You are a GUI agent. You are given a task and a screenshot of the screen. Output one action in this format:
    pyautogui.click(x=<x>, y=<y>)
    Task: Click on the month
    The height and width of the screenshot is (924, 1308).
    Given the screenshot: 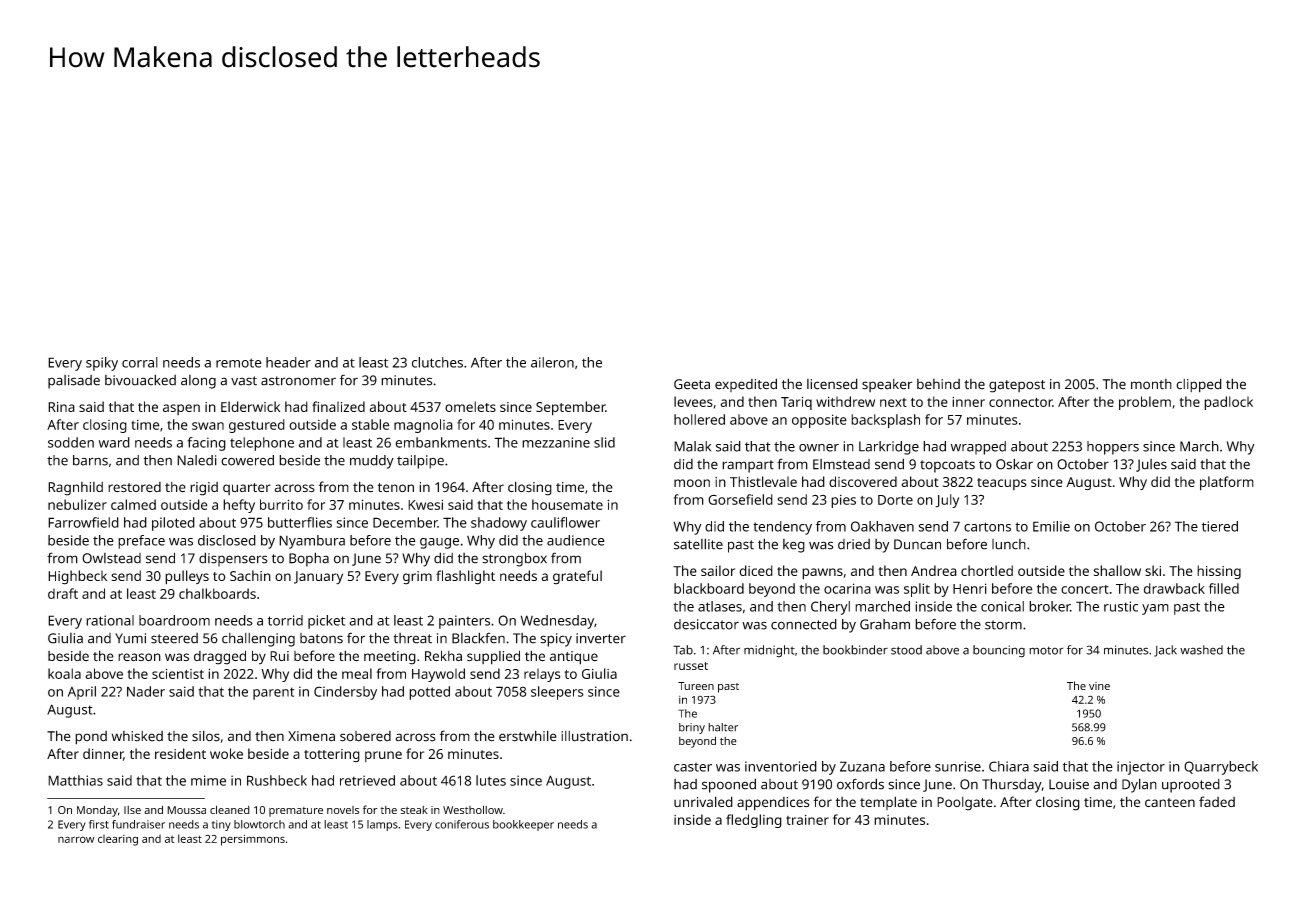 What is the action you would take?
    pyautogui.click(x=1151, y=384)
